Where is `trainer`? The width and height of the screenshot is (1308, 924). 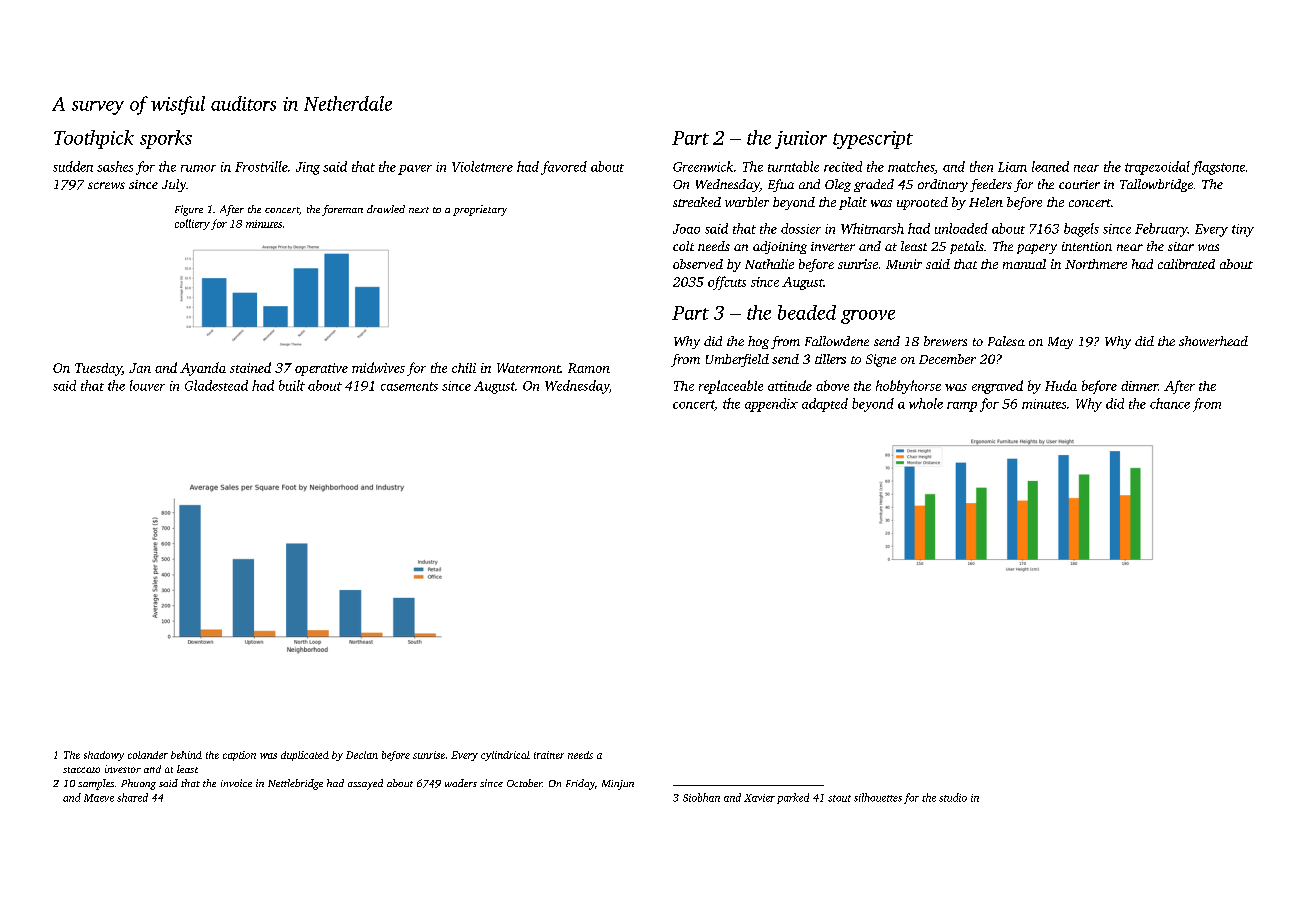
trainer is located at coordinates (549, 755).
